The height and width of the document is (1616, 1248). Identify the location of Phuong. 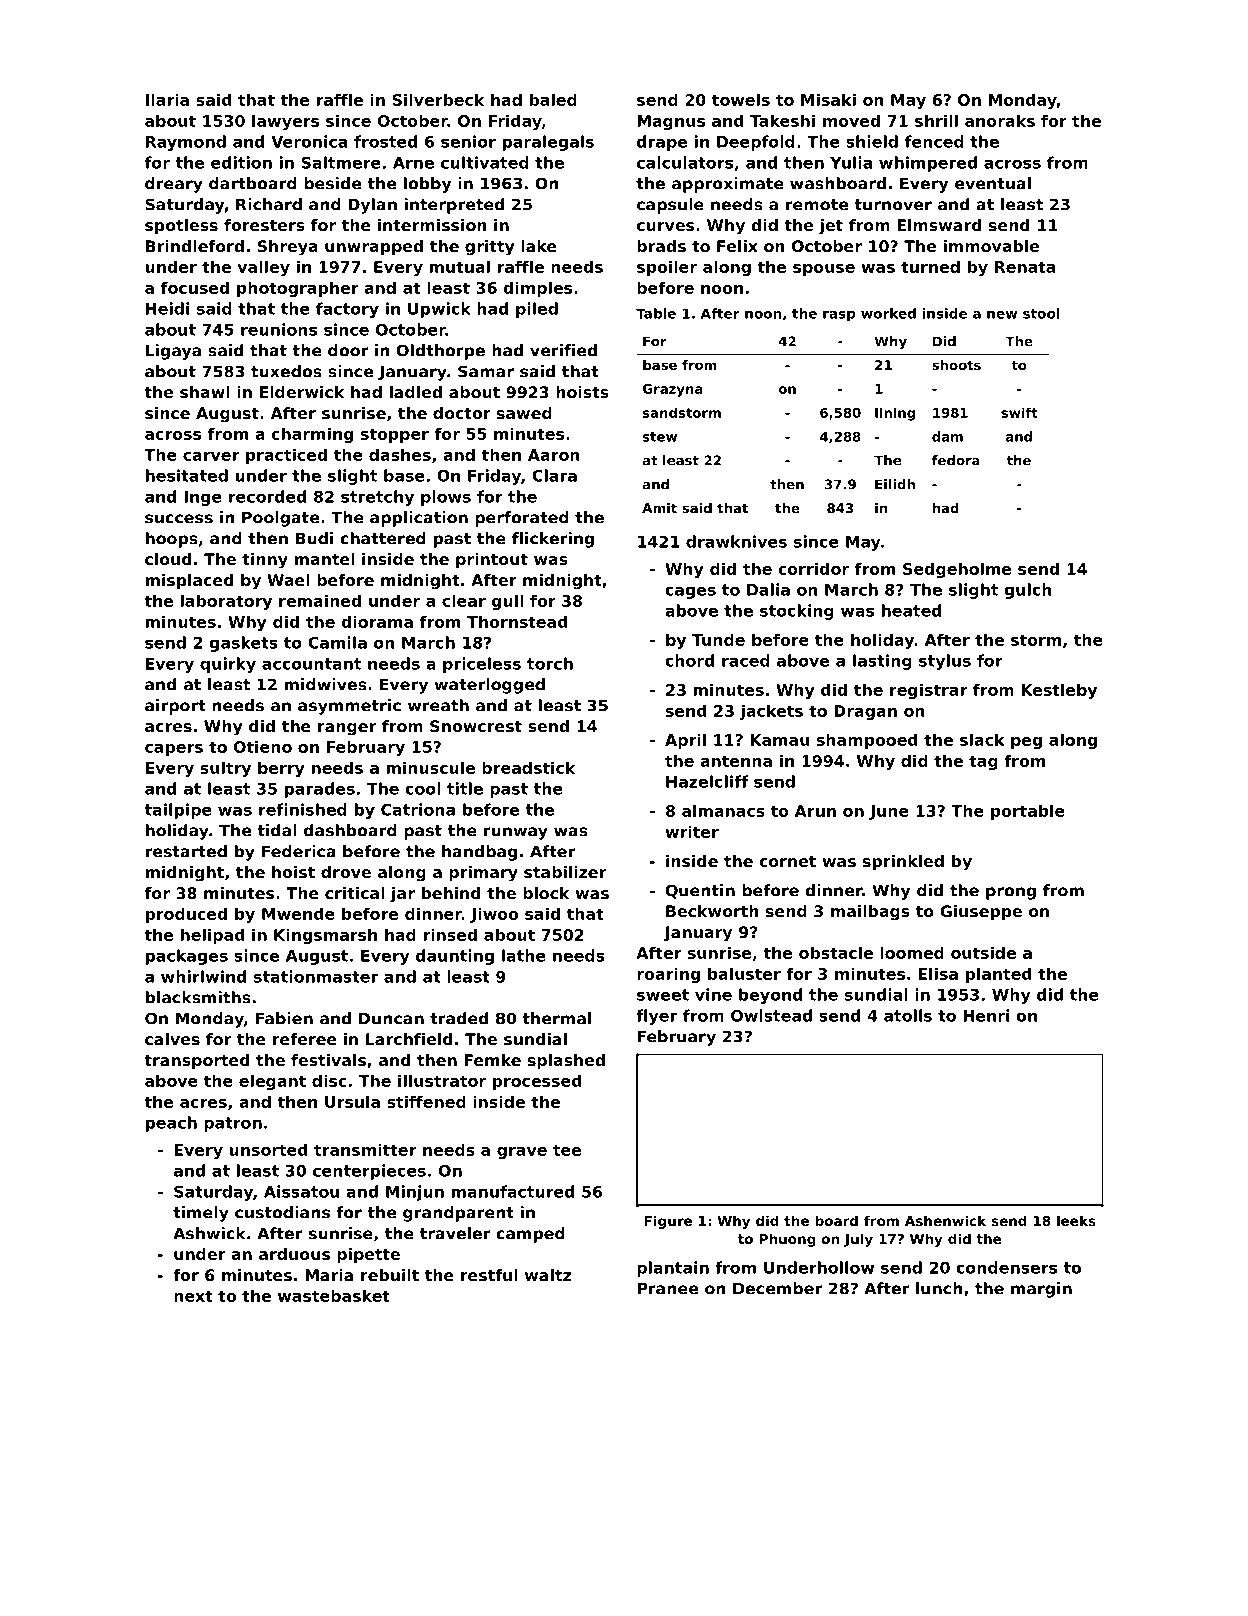
(787, 1240).
